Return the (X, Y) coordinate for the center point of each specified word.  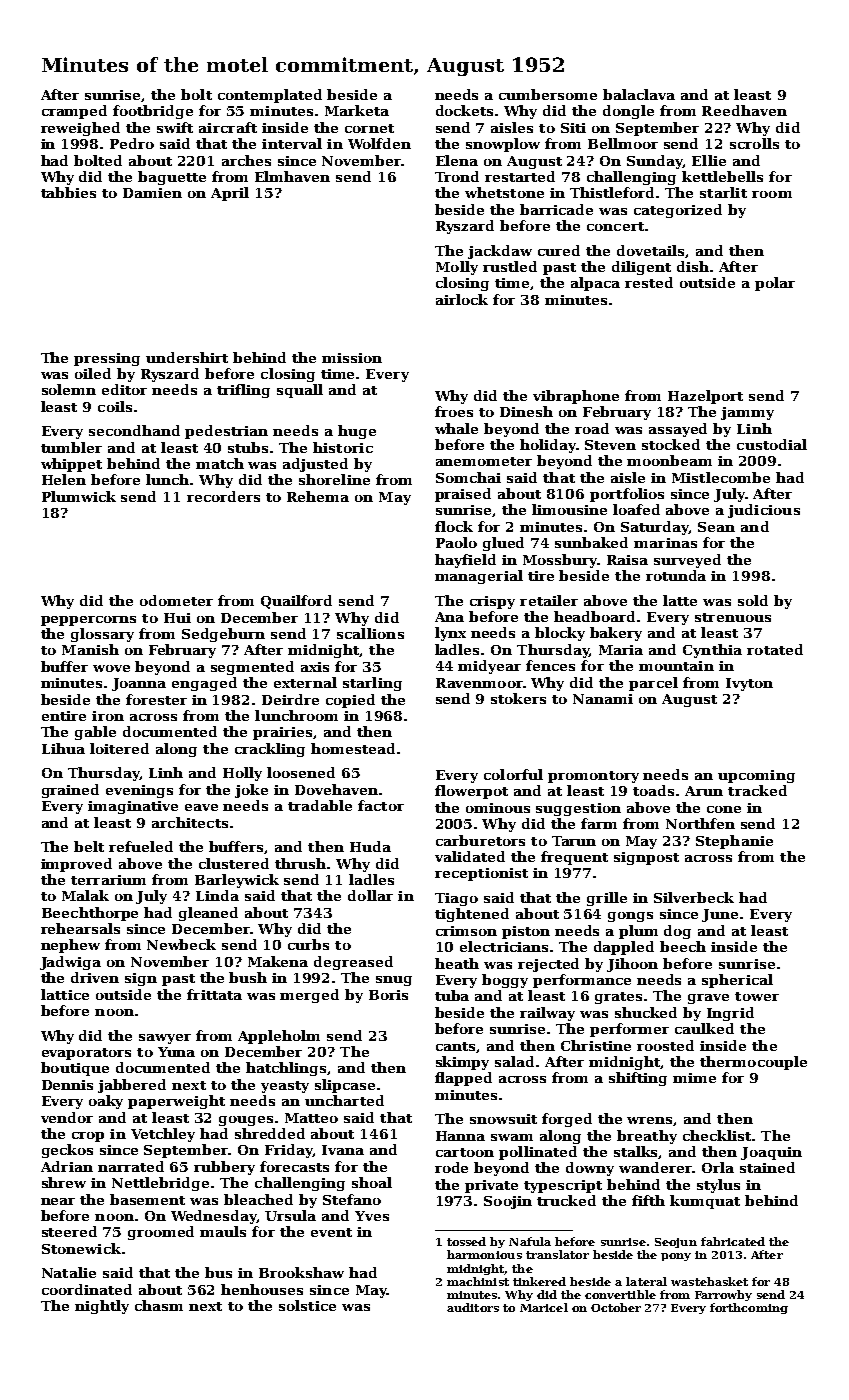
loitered (119, 748)
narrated (131, 1166)
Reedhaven (744, 110)
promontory (593, 777)
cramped (74, 112)
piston (526, 932)
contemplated (270, 96)
